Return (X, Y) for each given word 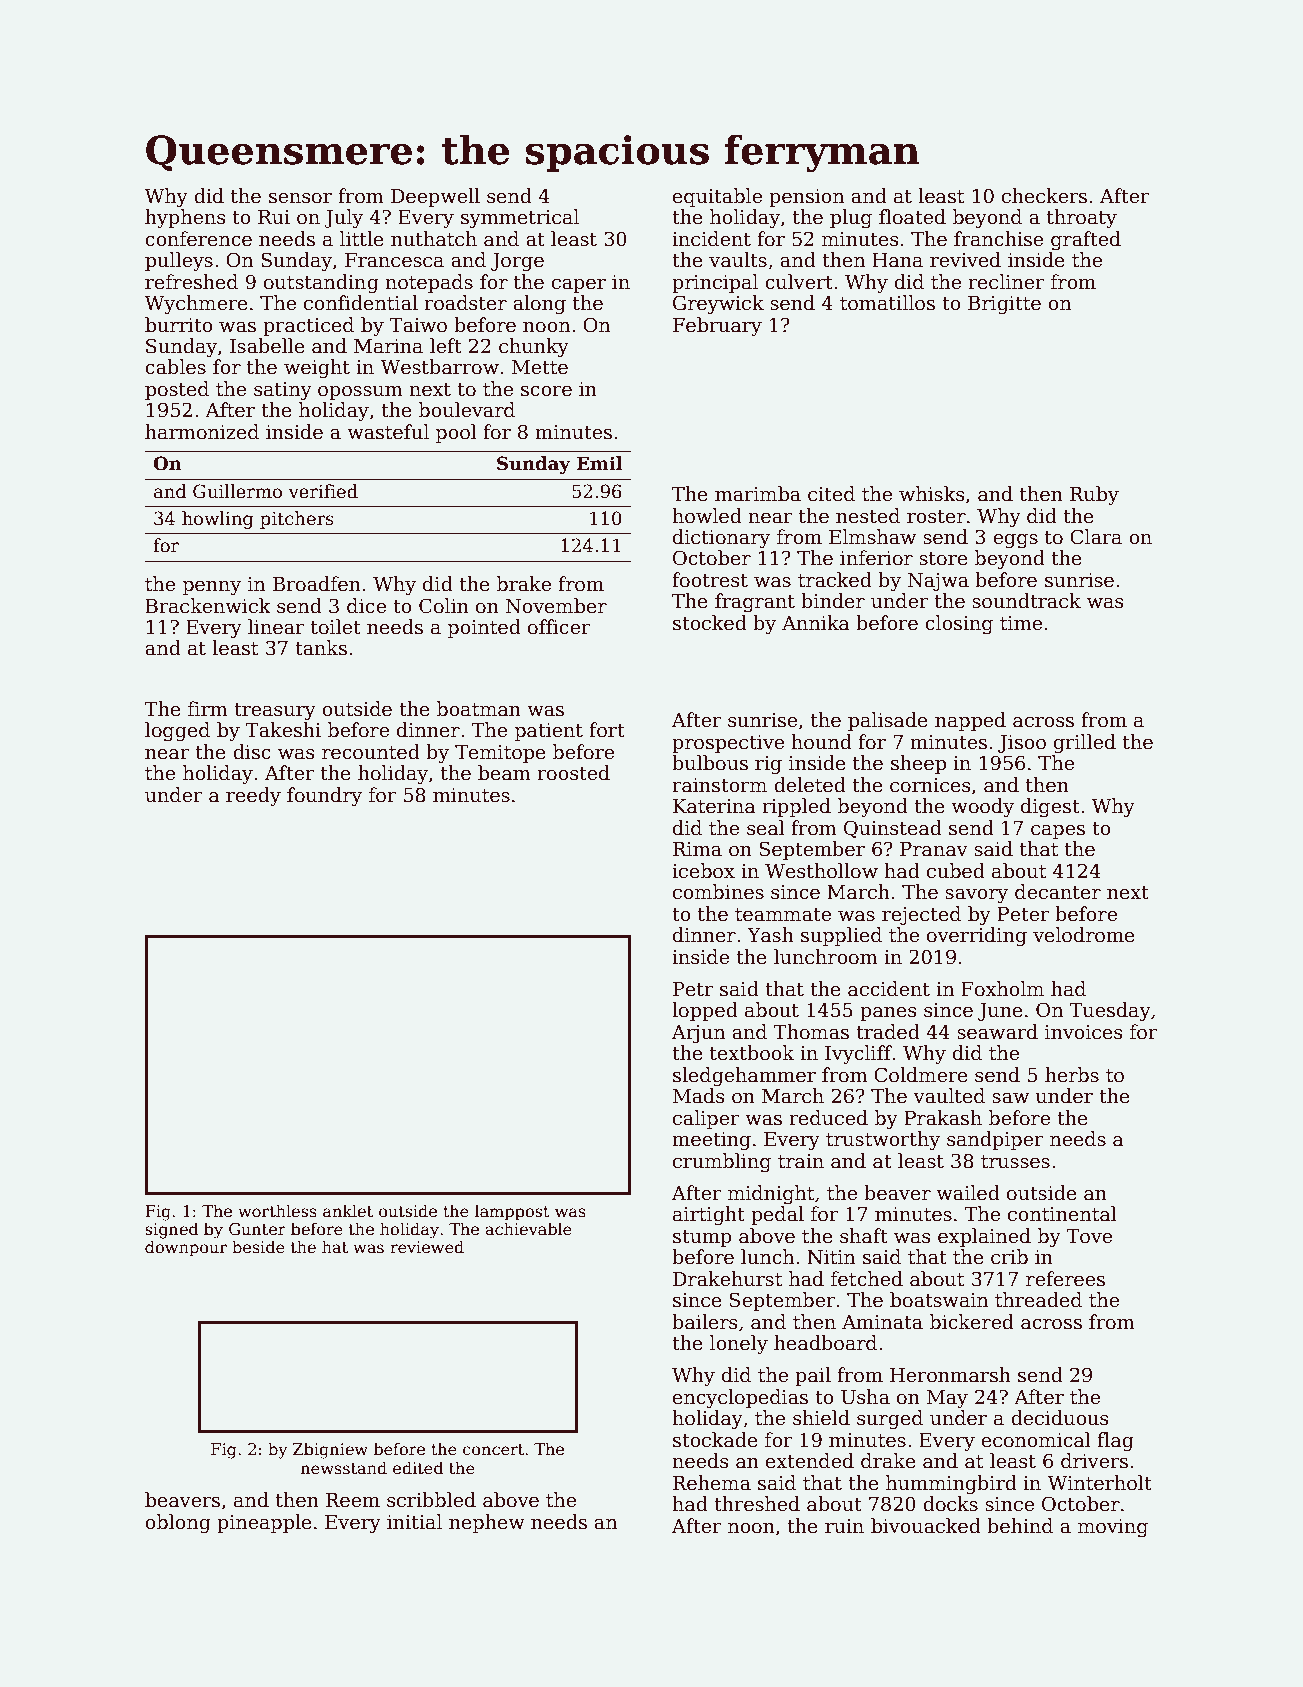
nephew (487, 1523)
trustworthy (883, 1140)
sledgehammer (744, 1076)
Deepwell (435, 197)
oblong (178, 1523)
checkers (1044, 196)
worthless (277, 1211)
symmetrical (520, 218)
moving (1113, 1528)
